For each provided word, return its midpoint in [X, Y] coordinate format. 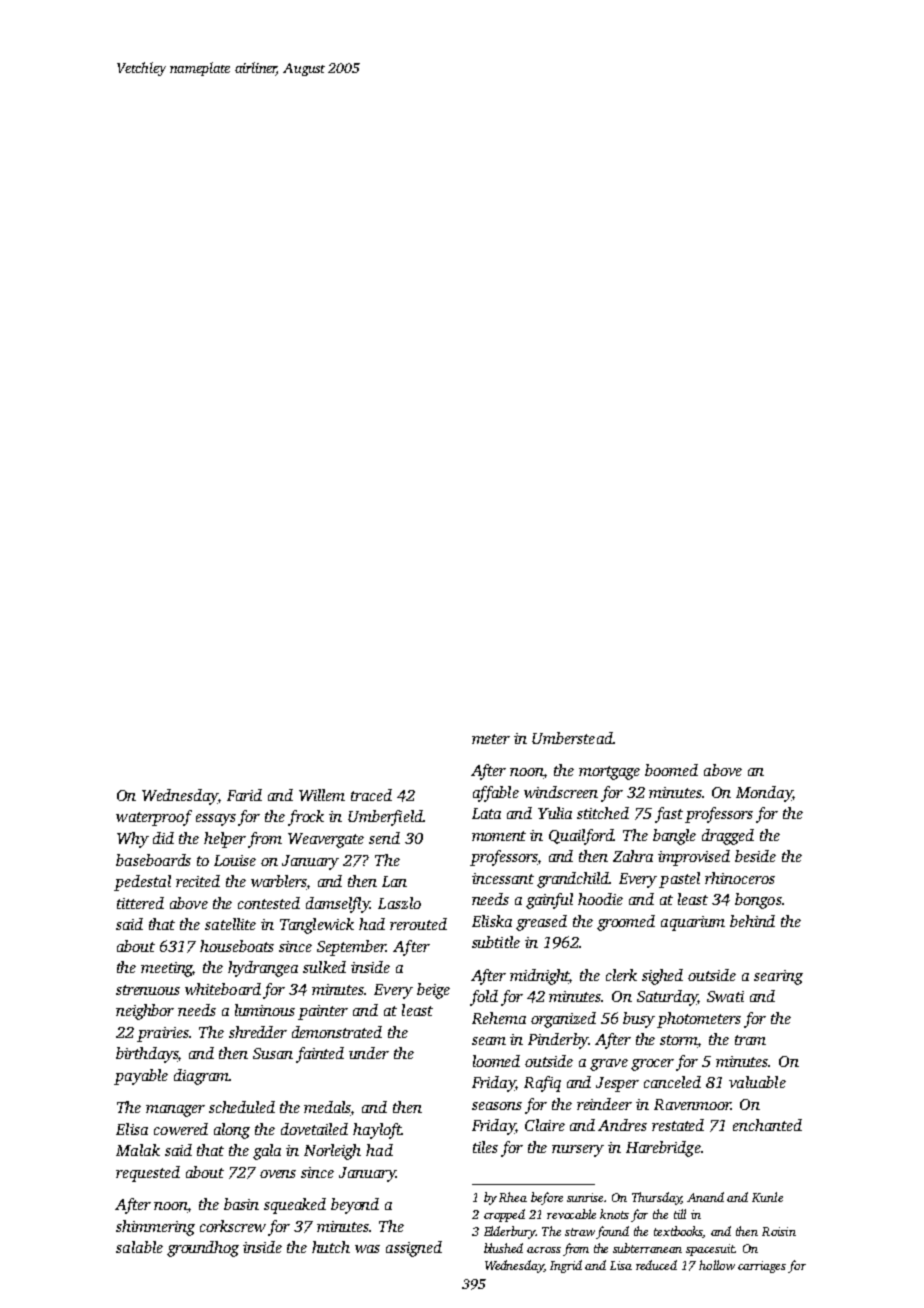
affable [496, 794]
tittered [140, 903]
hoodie [600, 899]
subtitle [496, 942]
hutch [331, 1247]
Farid [244, 795]
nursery [578, 1151]
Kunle [767, 1197]
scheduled [242, 1107]
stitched [603, 813]
